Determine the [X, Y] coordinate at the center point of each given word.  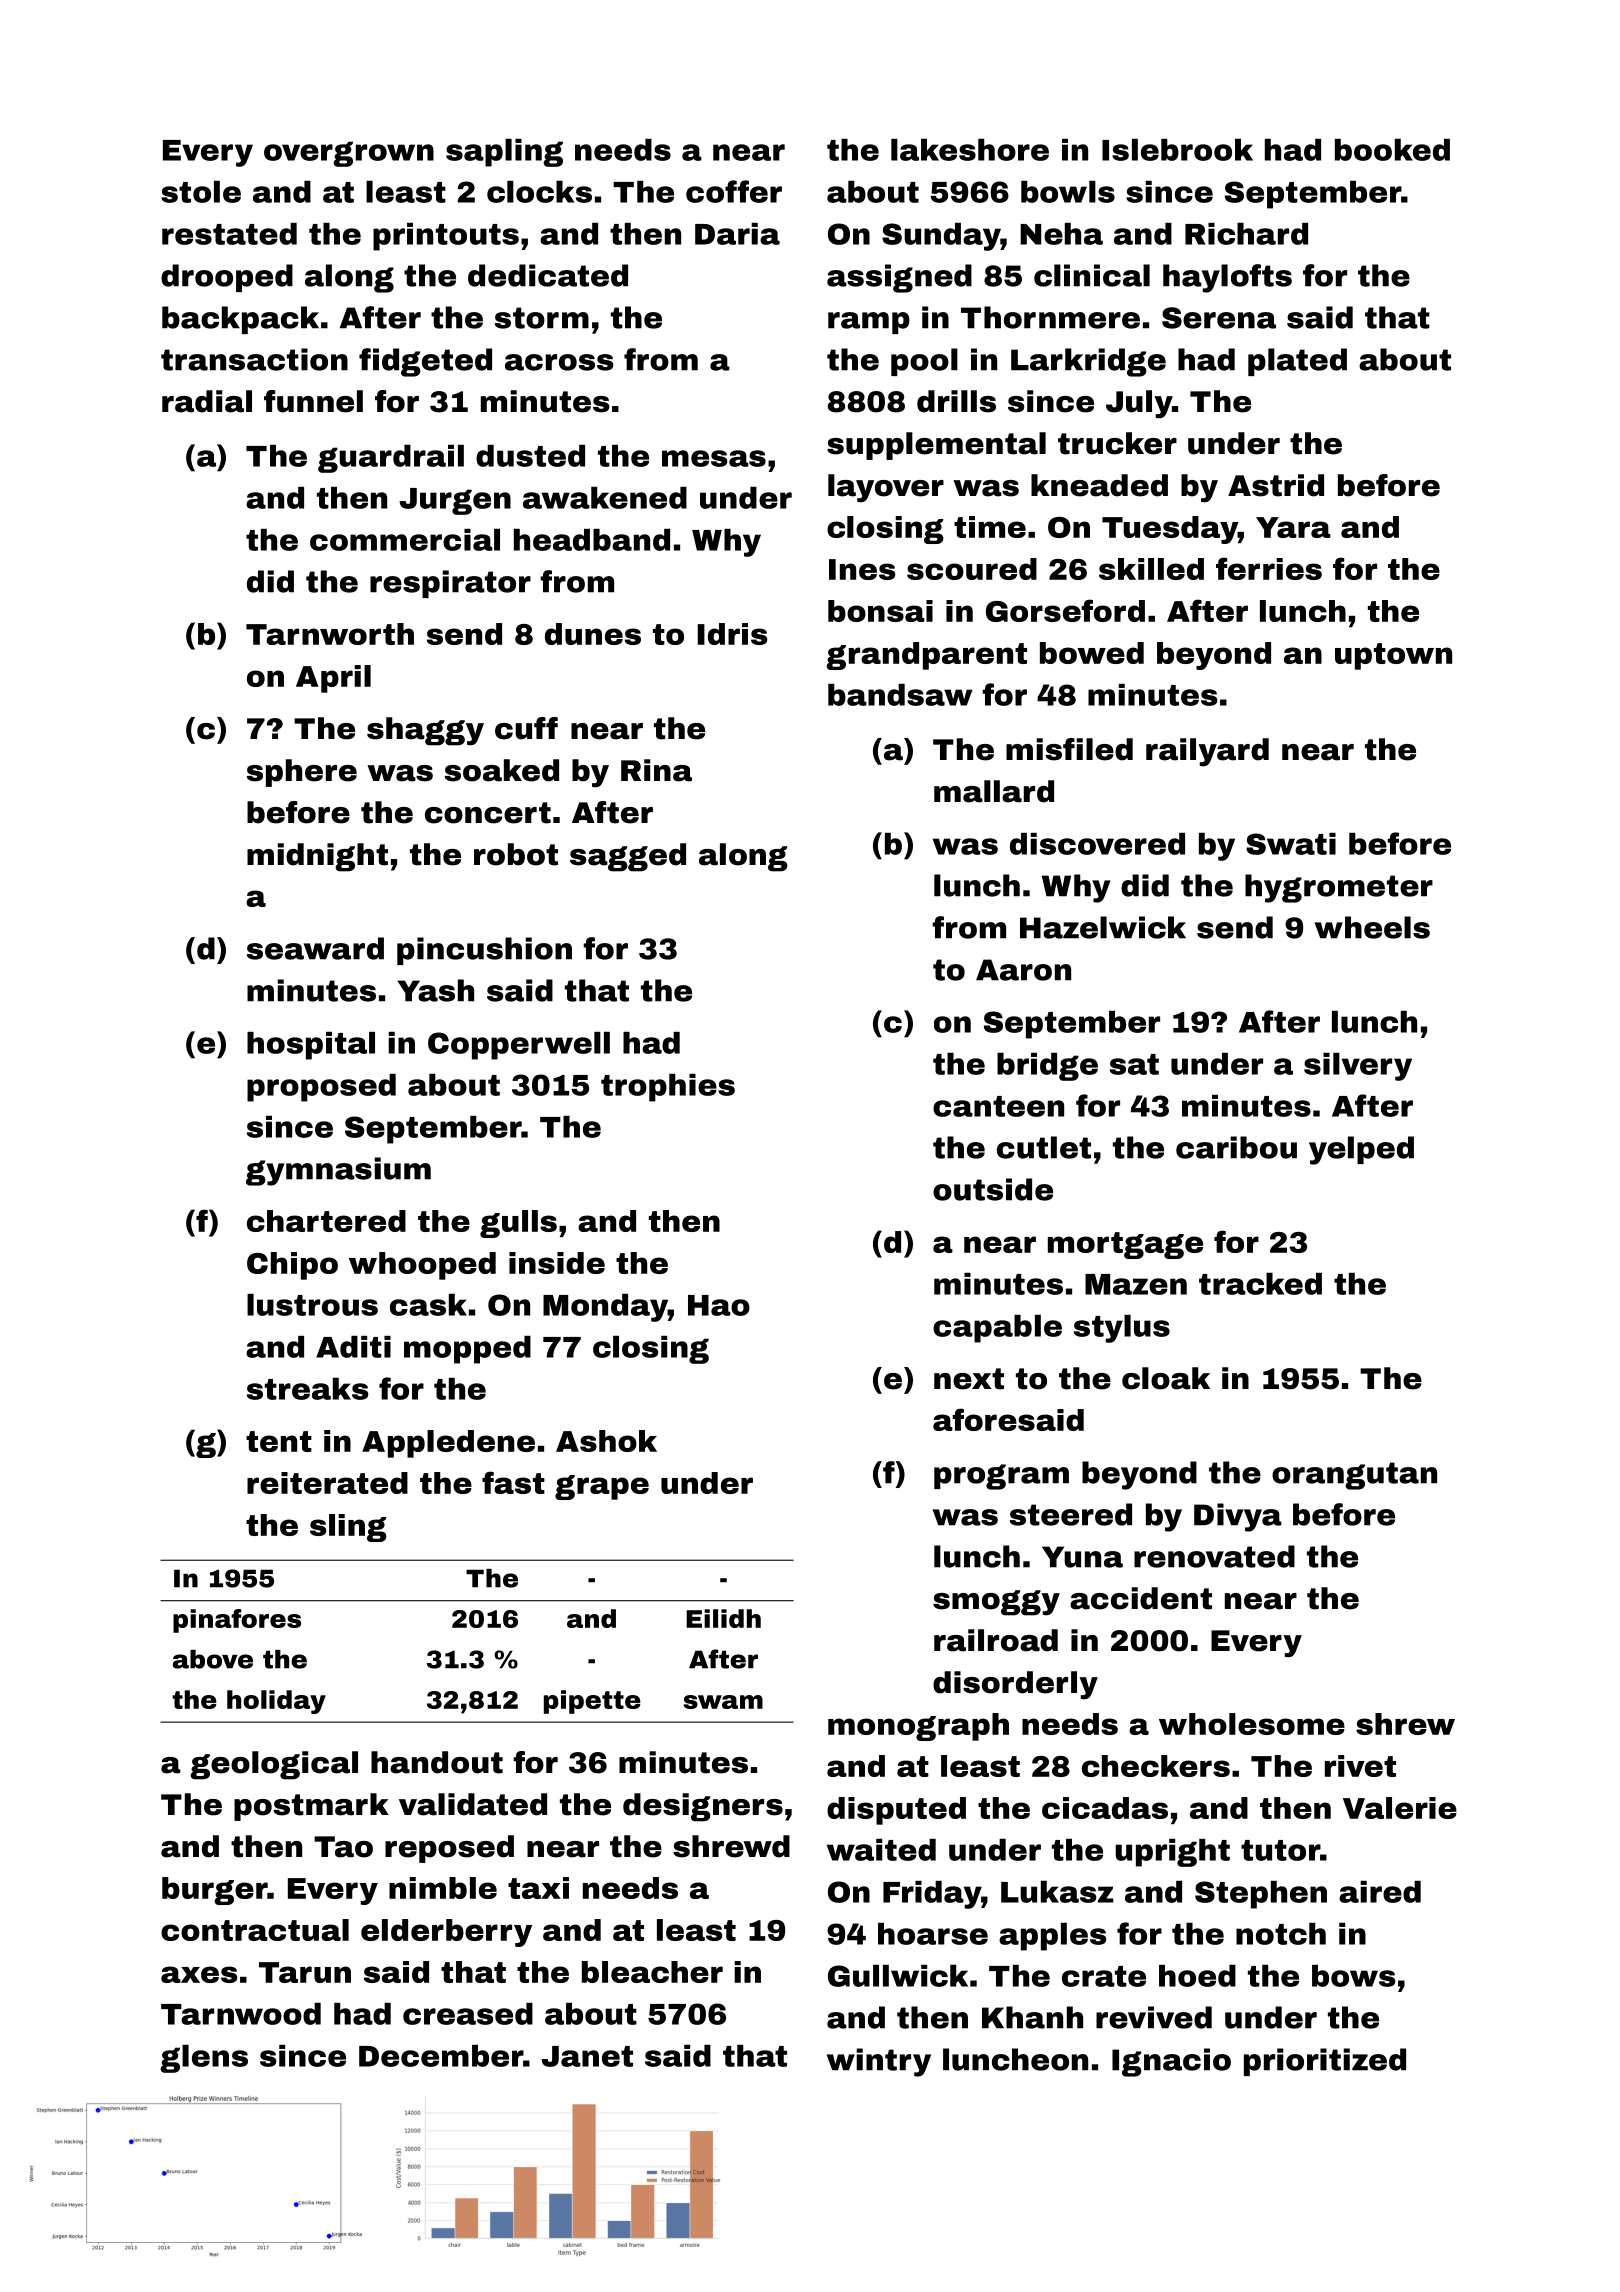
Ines [862, 569]
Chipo [292, 1266]
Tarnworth [330, 634]
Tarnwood [241, 2014]
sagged [628, 857]
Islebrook [1177, 149]
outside [993, 1189]
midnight [317, 857]
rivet [1360, 1766]
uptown [1393, 656]
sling [348, 1528]
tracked [1260, 1283]
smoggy [996, 1603]
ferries [1269, 568]
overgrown [349, 154]
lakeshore [970, 149]
